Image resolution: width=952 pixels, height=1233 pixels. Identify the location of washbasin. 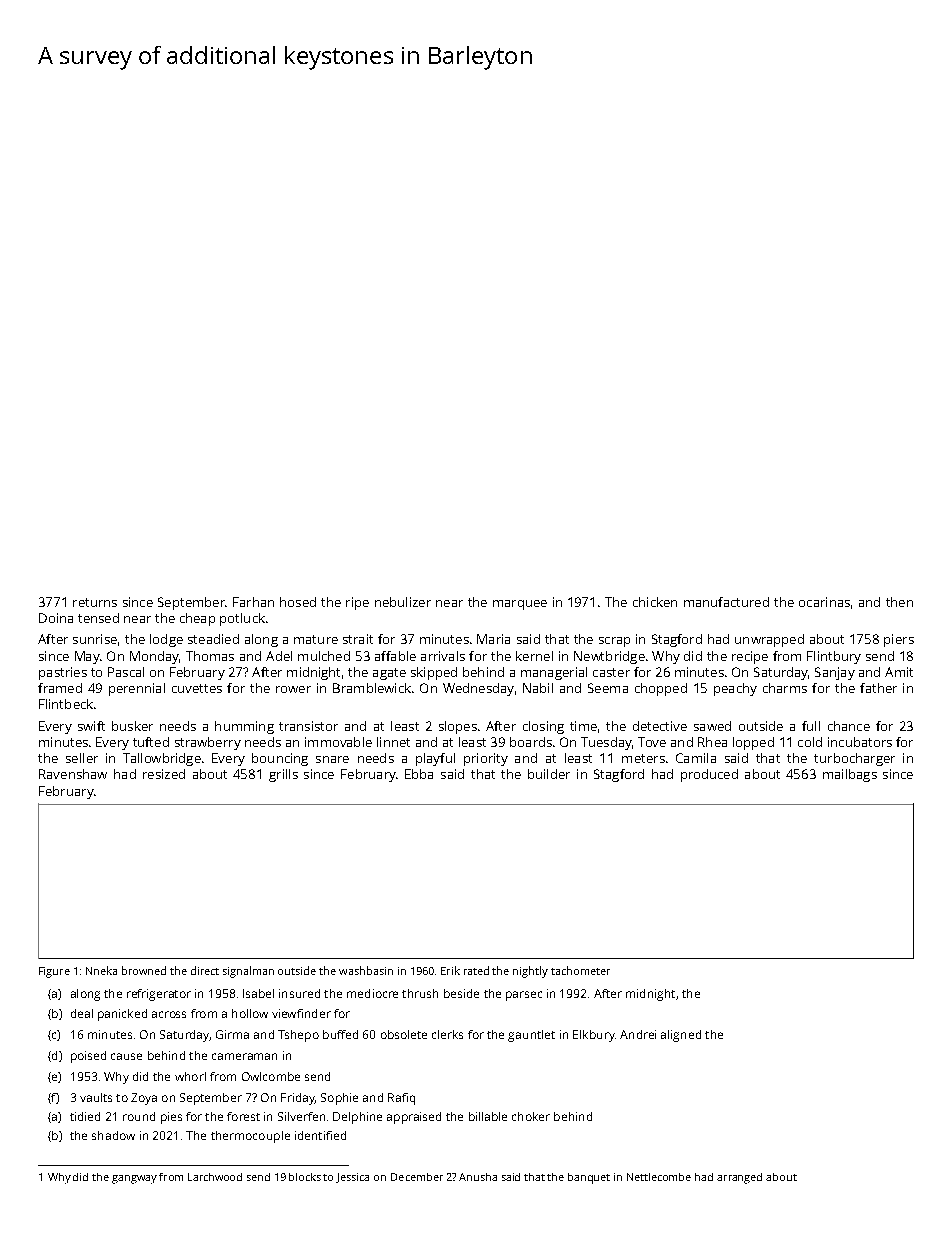
(366, 970).
